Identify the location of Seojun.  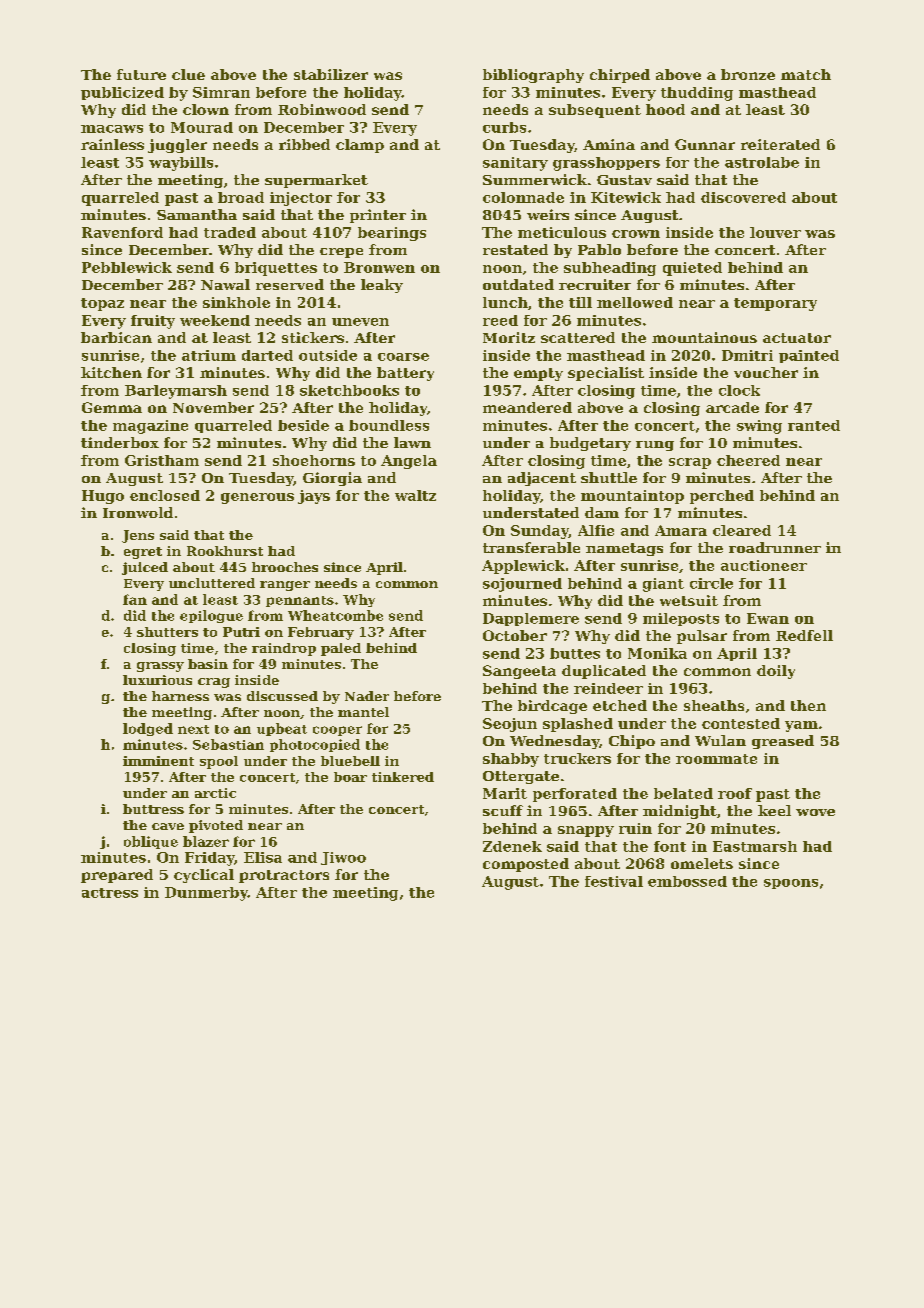
(510, 725).
